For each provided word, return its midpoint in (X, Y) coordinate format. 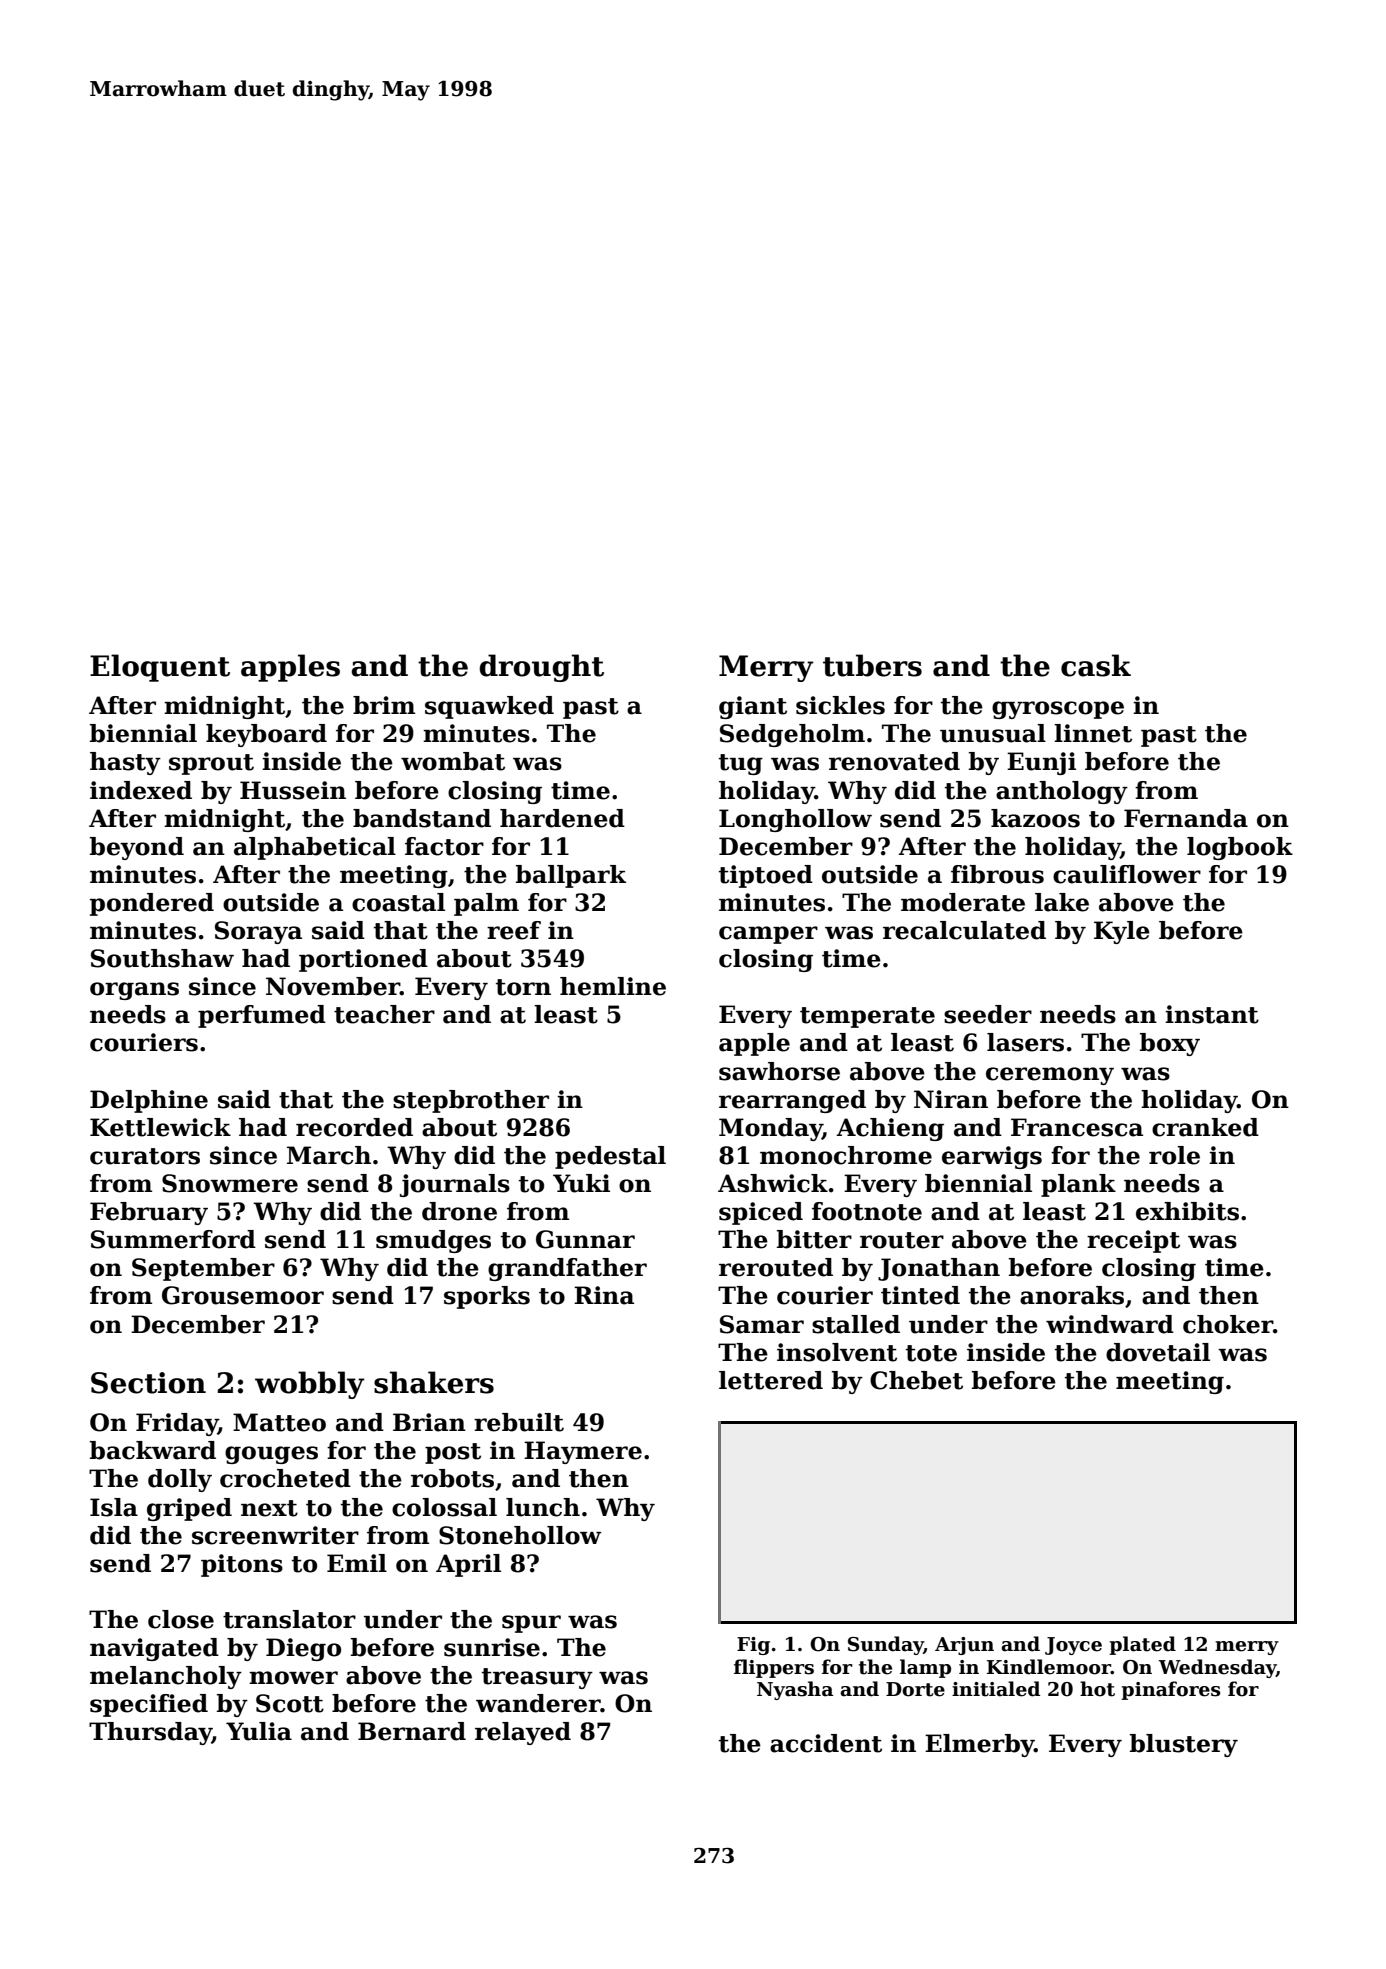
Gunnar (585, 1239)
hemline (613, 986)
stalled (856, 1324)
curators (145, 1156)
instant (1212, 1014)
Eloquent (160, 668)
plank (1078, 1185)
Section (148, 1383)
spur (531, 1624)
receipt (1133, 1241)
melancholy (166, 1677)
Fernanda (1186, 818)
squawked (489, 707)
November (333, 986)
